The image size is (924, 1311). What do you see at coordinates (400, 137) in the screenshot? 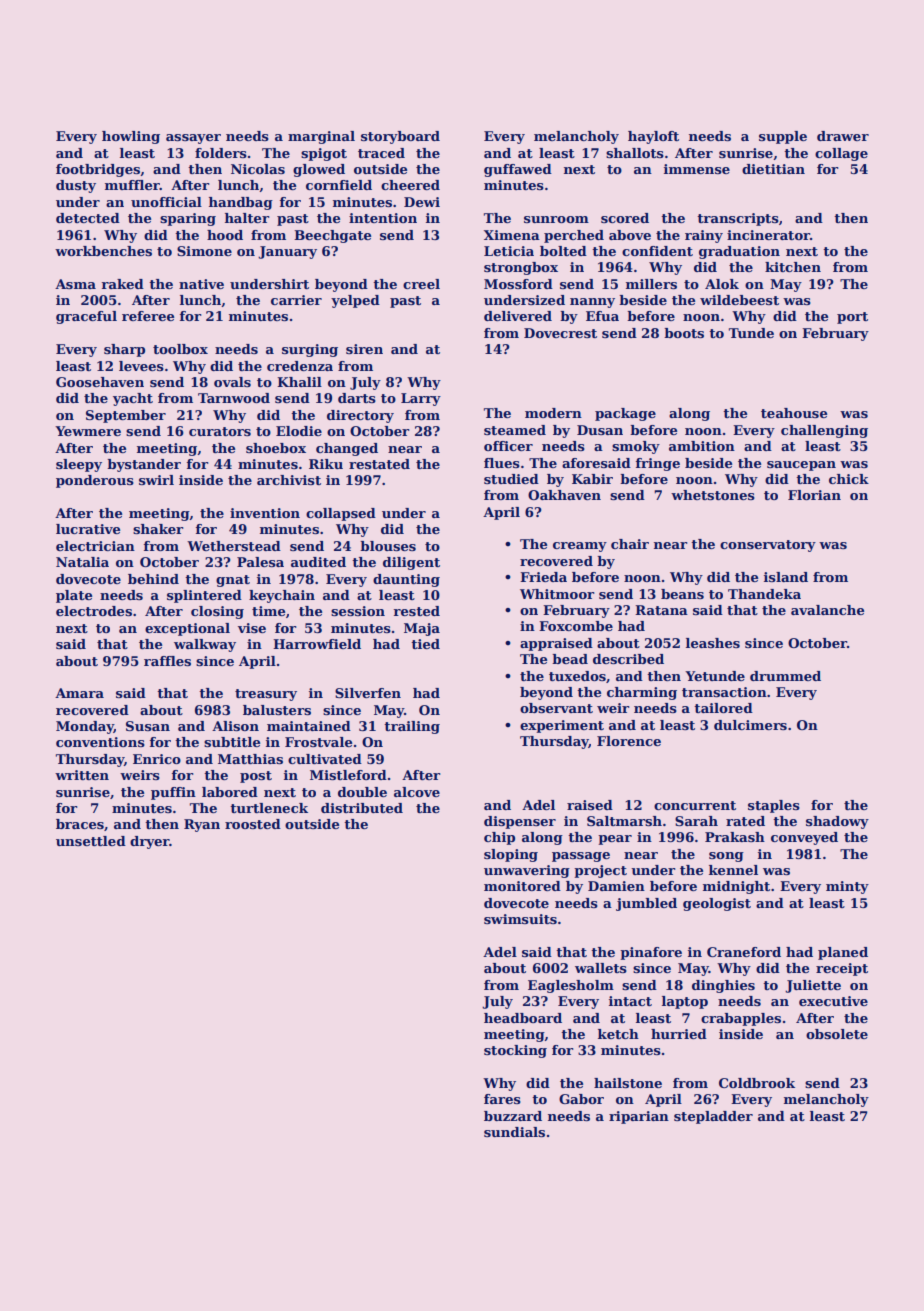
I see `storyboard` at bounding box center [400, 137].
